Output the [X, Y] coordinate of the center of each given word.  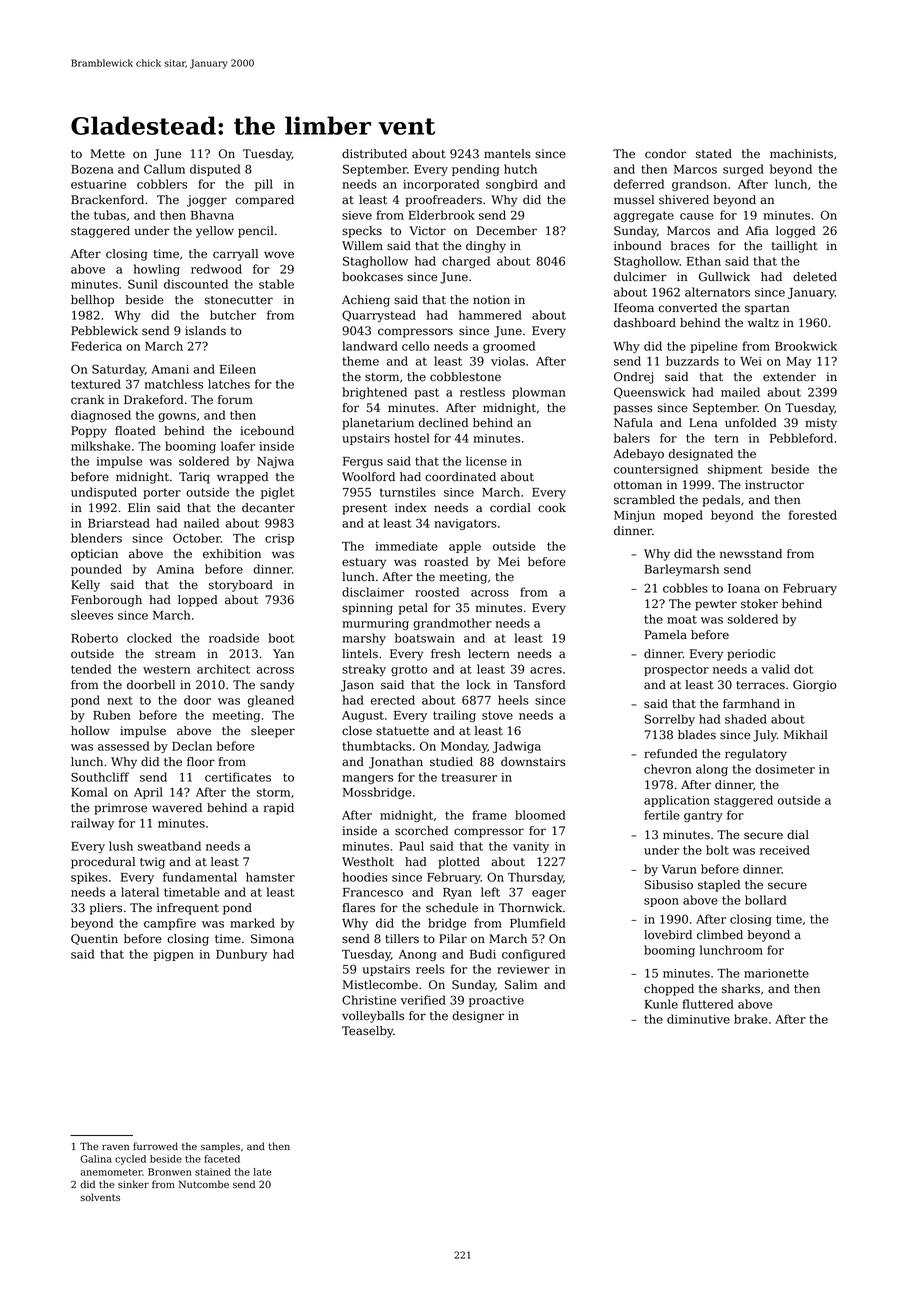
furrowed [155, 1146]
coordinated [460, 477]
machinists [801, 154]
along [712, 770]
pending [476, 170]
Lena [703, 423]
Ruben [112, 715]
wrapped [242, 478]
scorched [421, 831]
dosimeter [785, 769]
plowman [539, 393]
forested [813, 515]
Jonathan [396, 763]
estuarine [98, 184]
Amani [170, 369]
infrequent [188, 909]
